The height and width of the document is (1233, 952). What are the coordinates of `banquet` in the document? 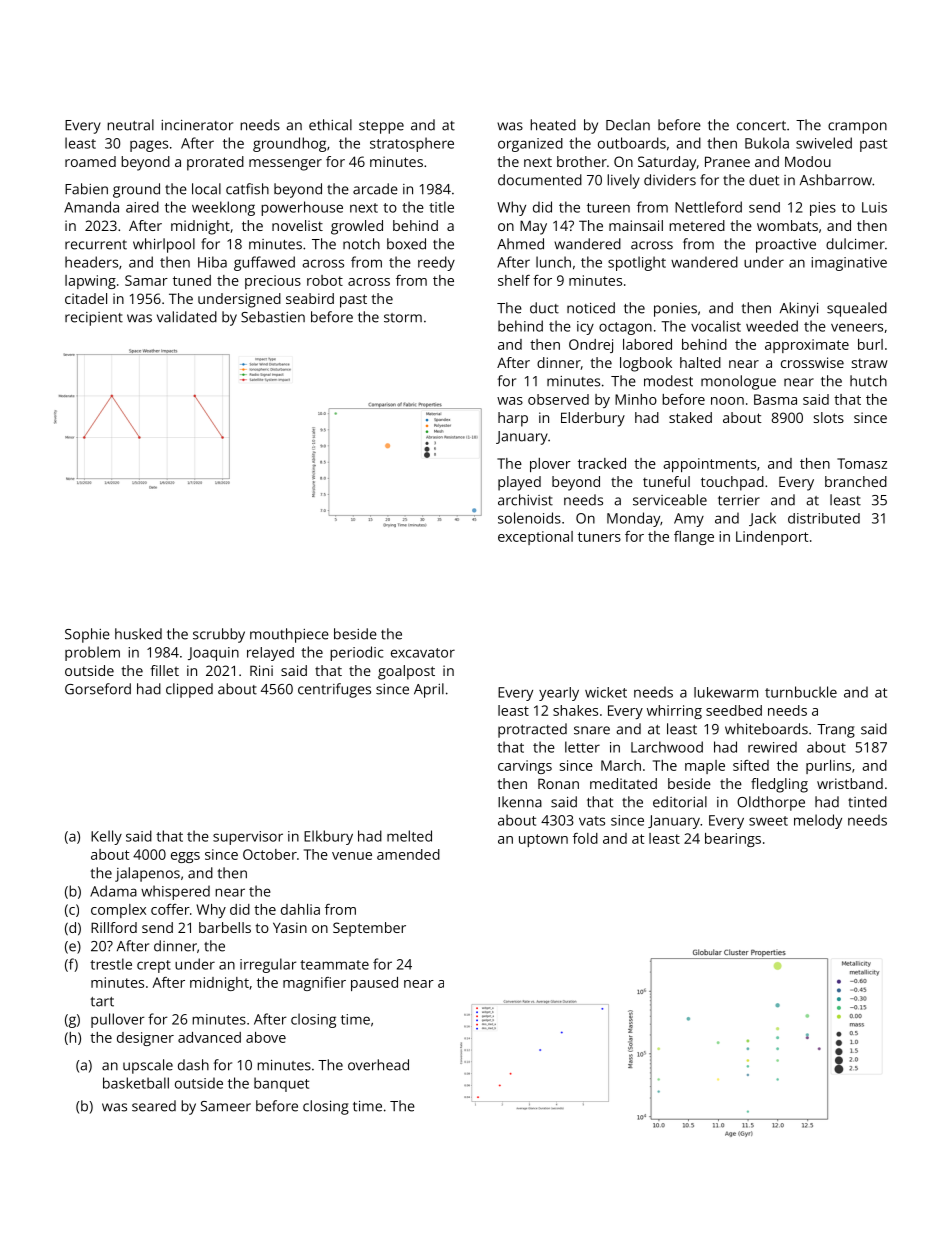 It's located at (281, 1084).
